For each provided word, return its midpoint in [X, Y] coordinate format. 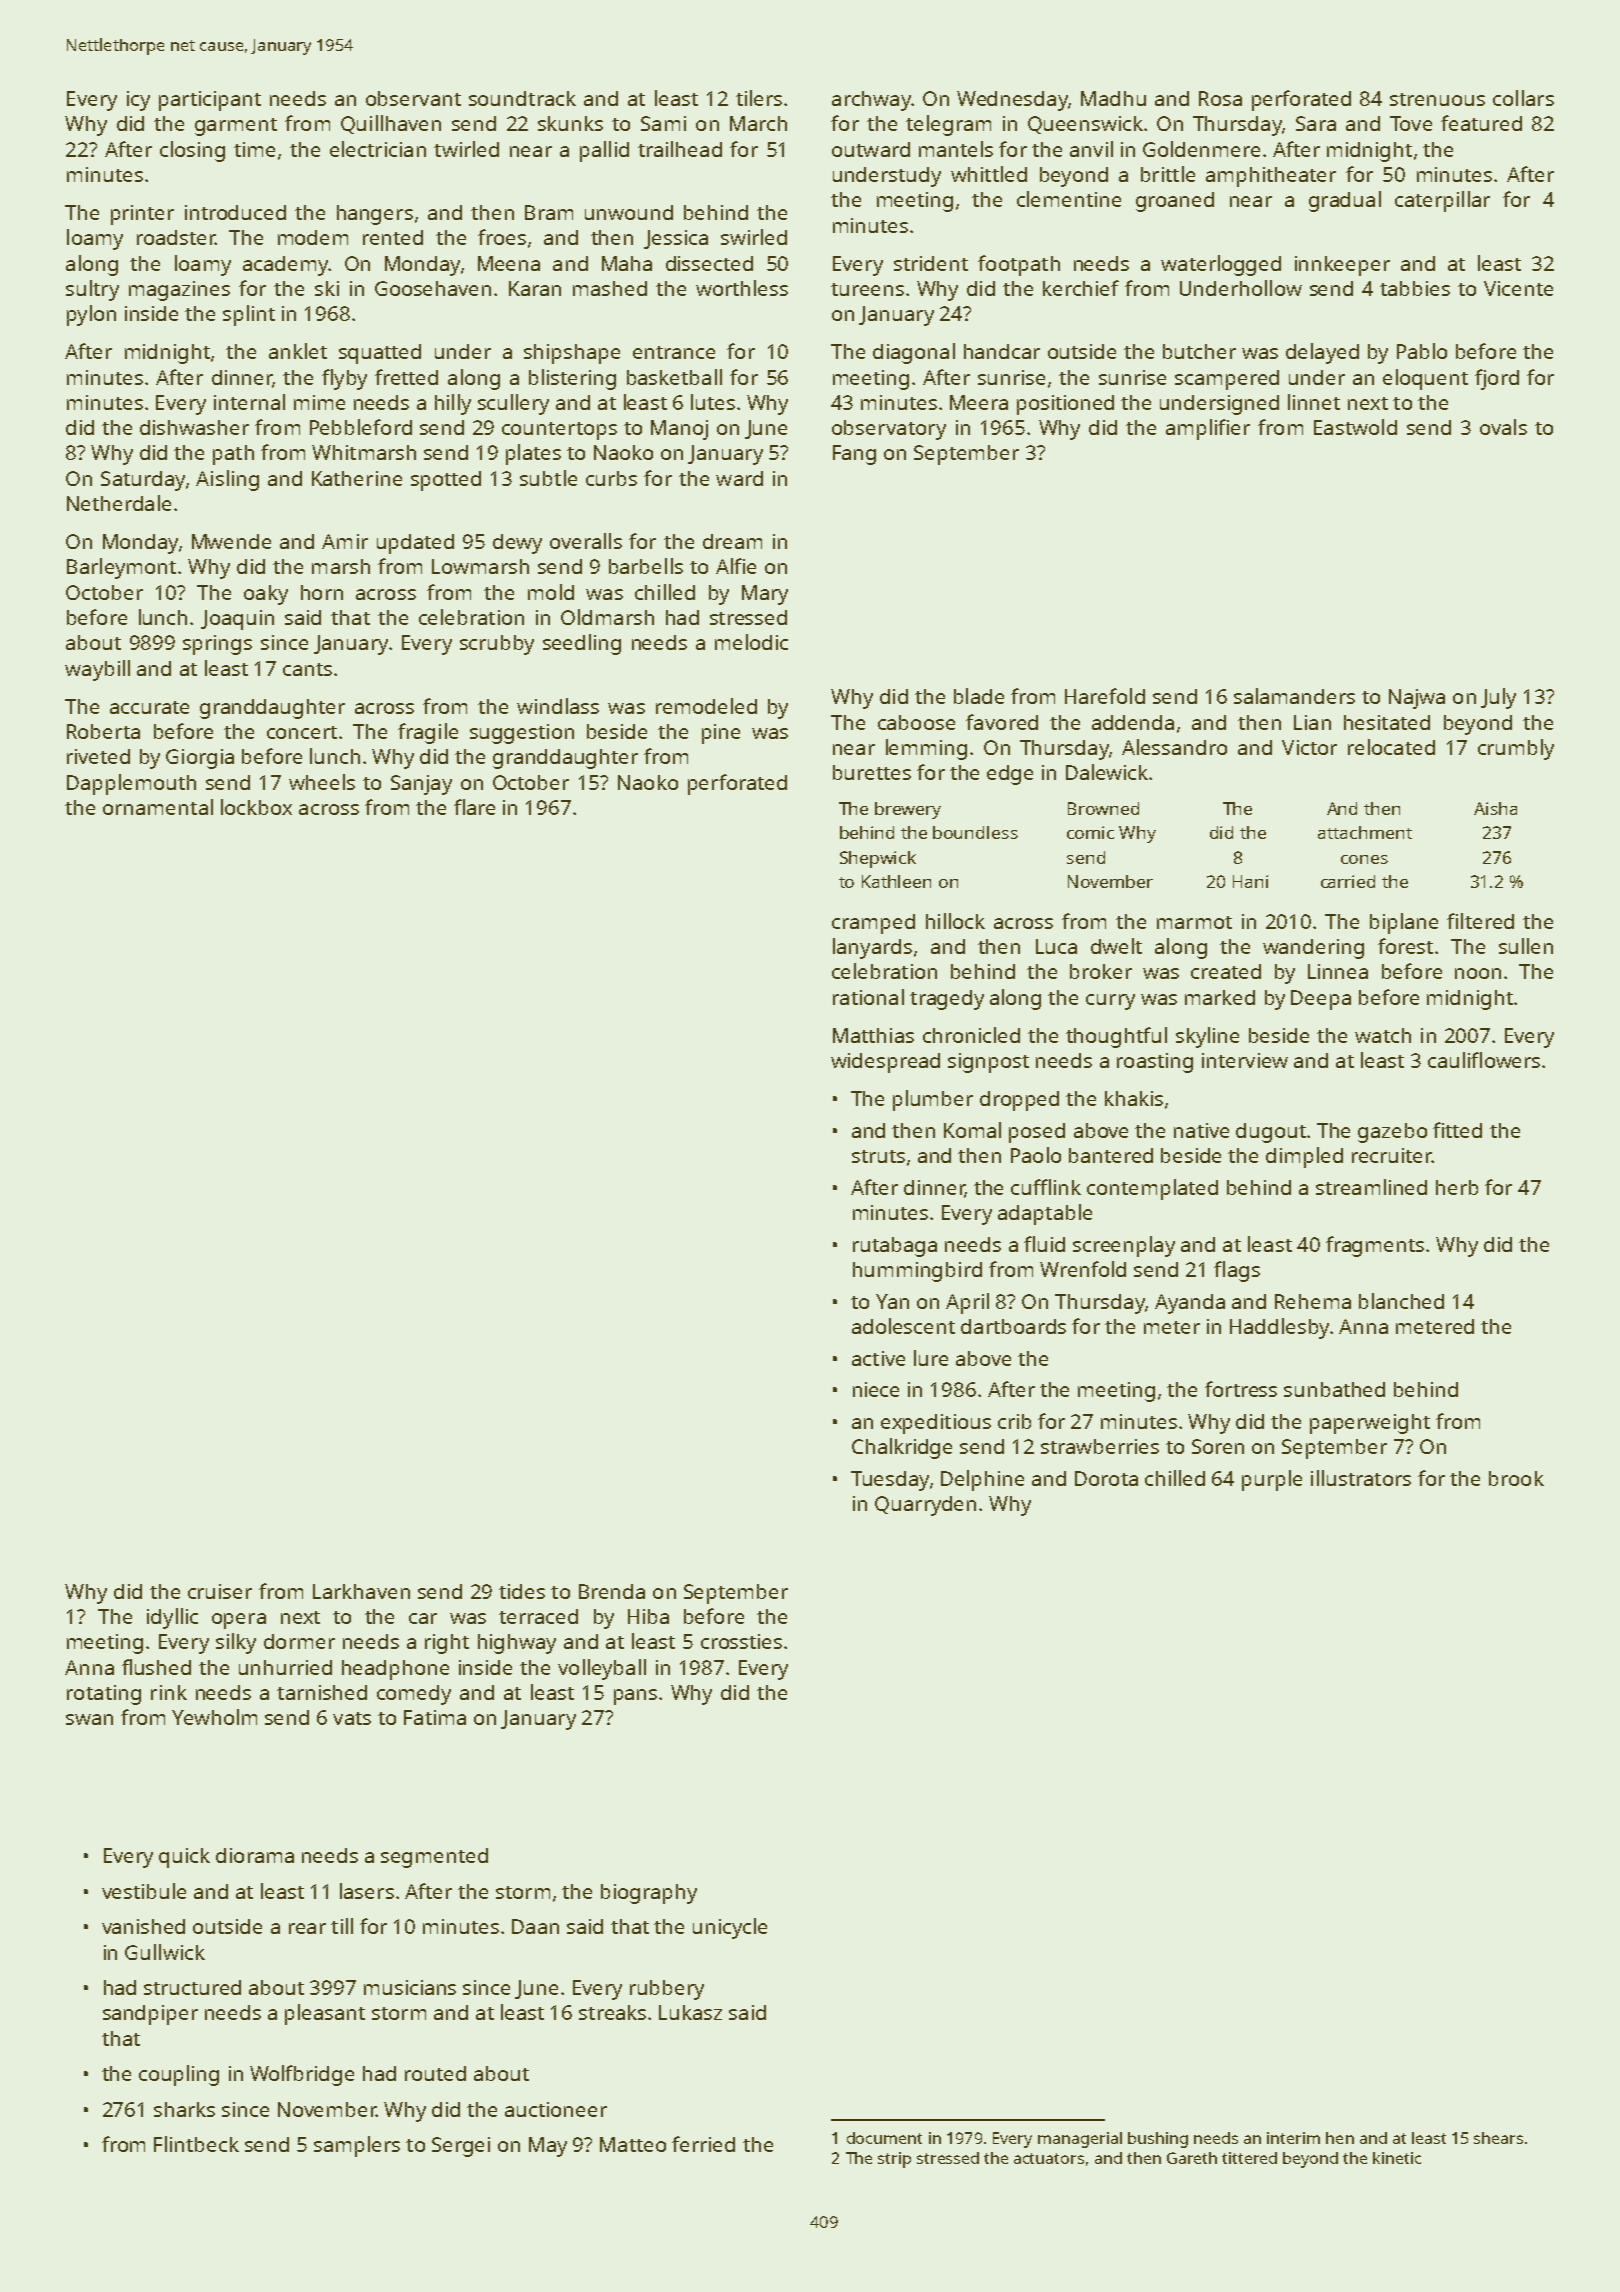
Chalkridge [902, 1448]
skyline [1207, 1037]
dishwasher [194, 427]
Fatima [435, 1717]
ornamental [158, 807]
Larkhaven [361, 1591]
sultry [92, 290]
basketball [674, 377]
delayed [1322, 353]
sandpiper [150, 2015]
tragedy [947, 1000]
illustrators [1361, 1478]
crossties [741, 1641]
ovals [1503, 427]
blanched [1401, 1301]
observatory [889, 430]
